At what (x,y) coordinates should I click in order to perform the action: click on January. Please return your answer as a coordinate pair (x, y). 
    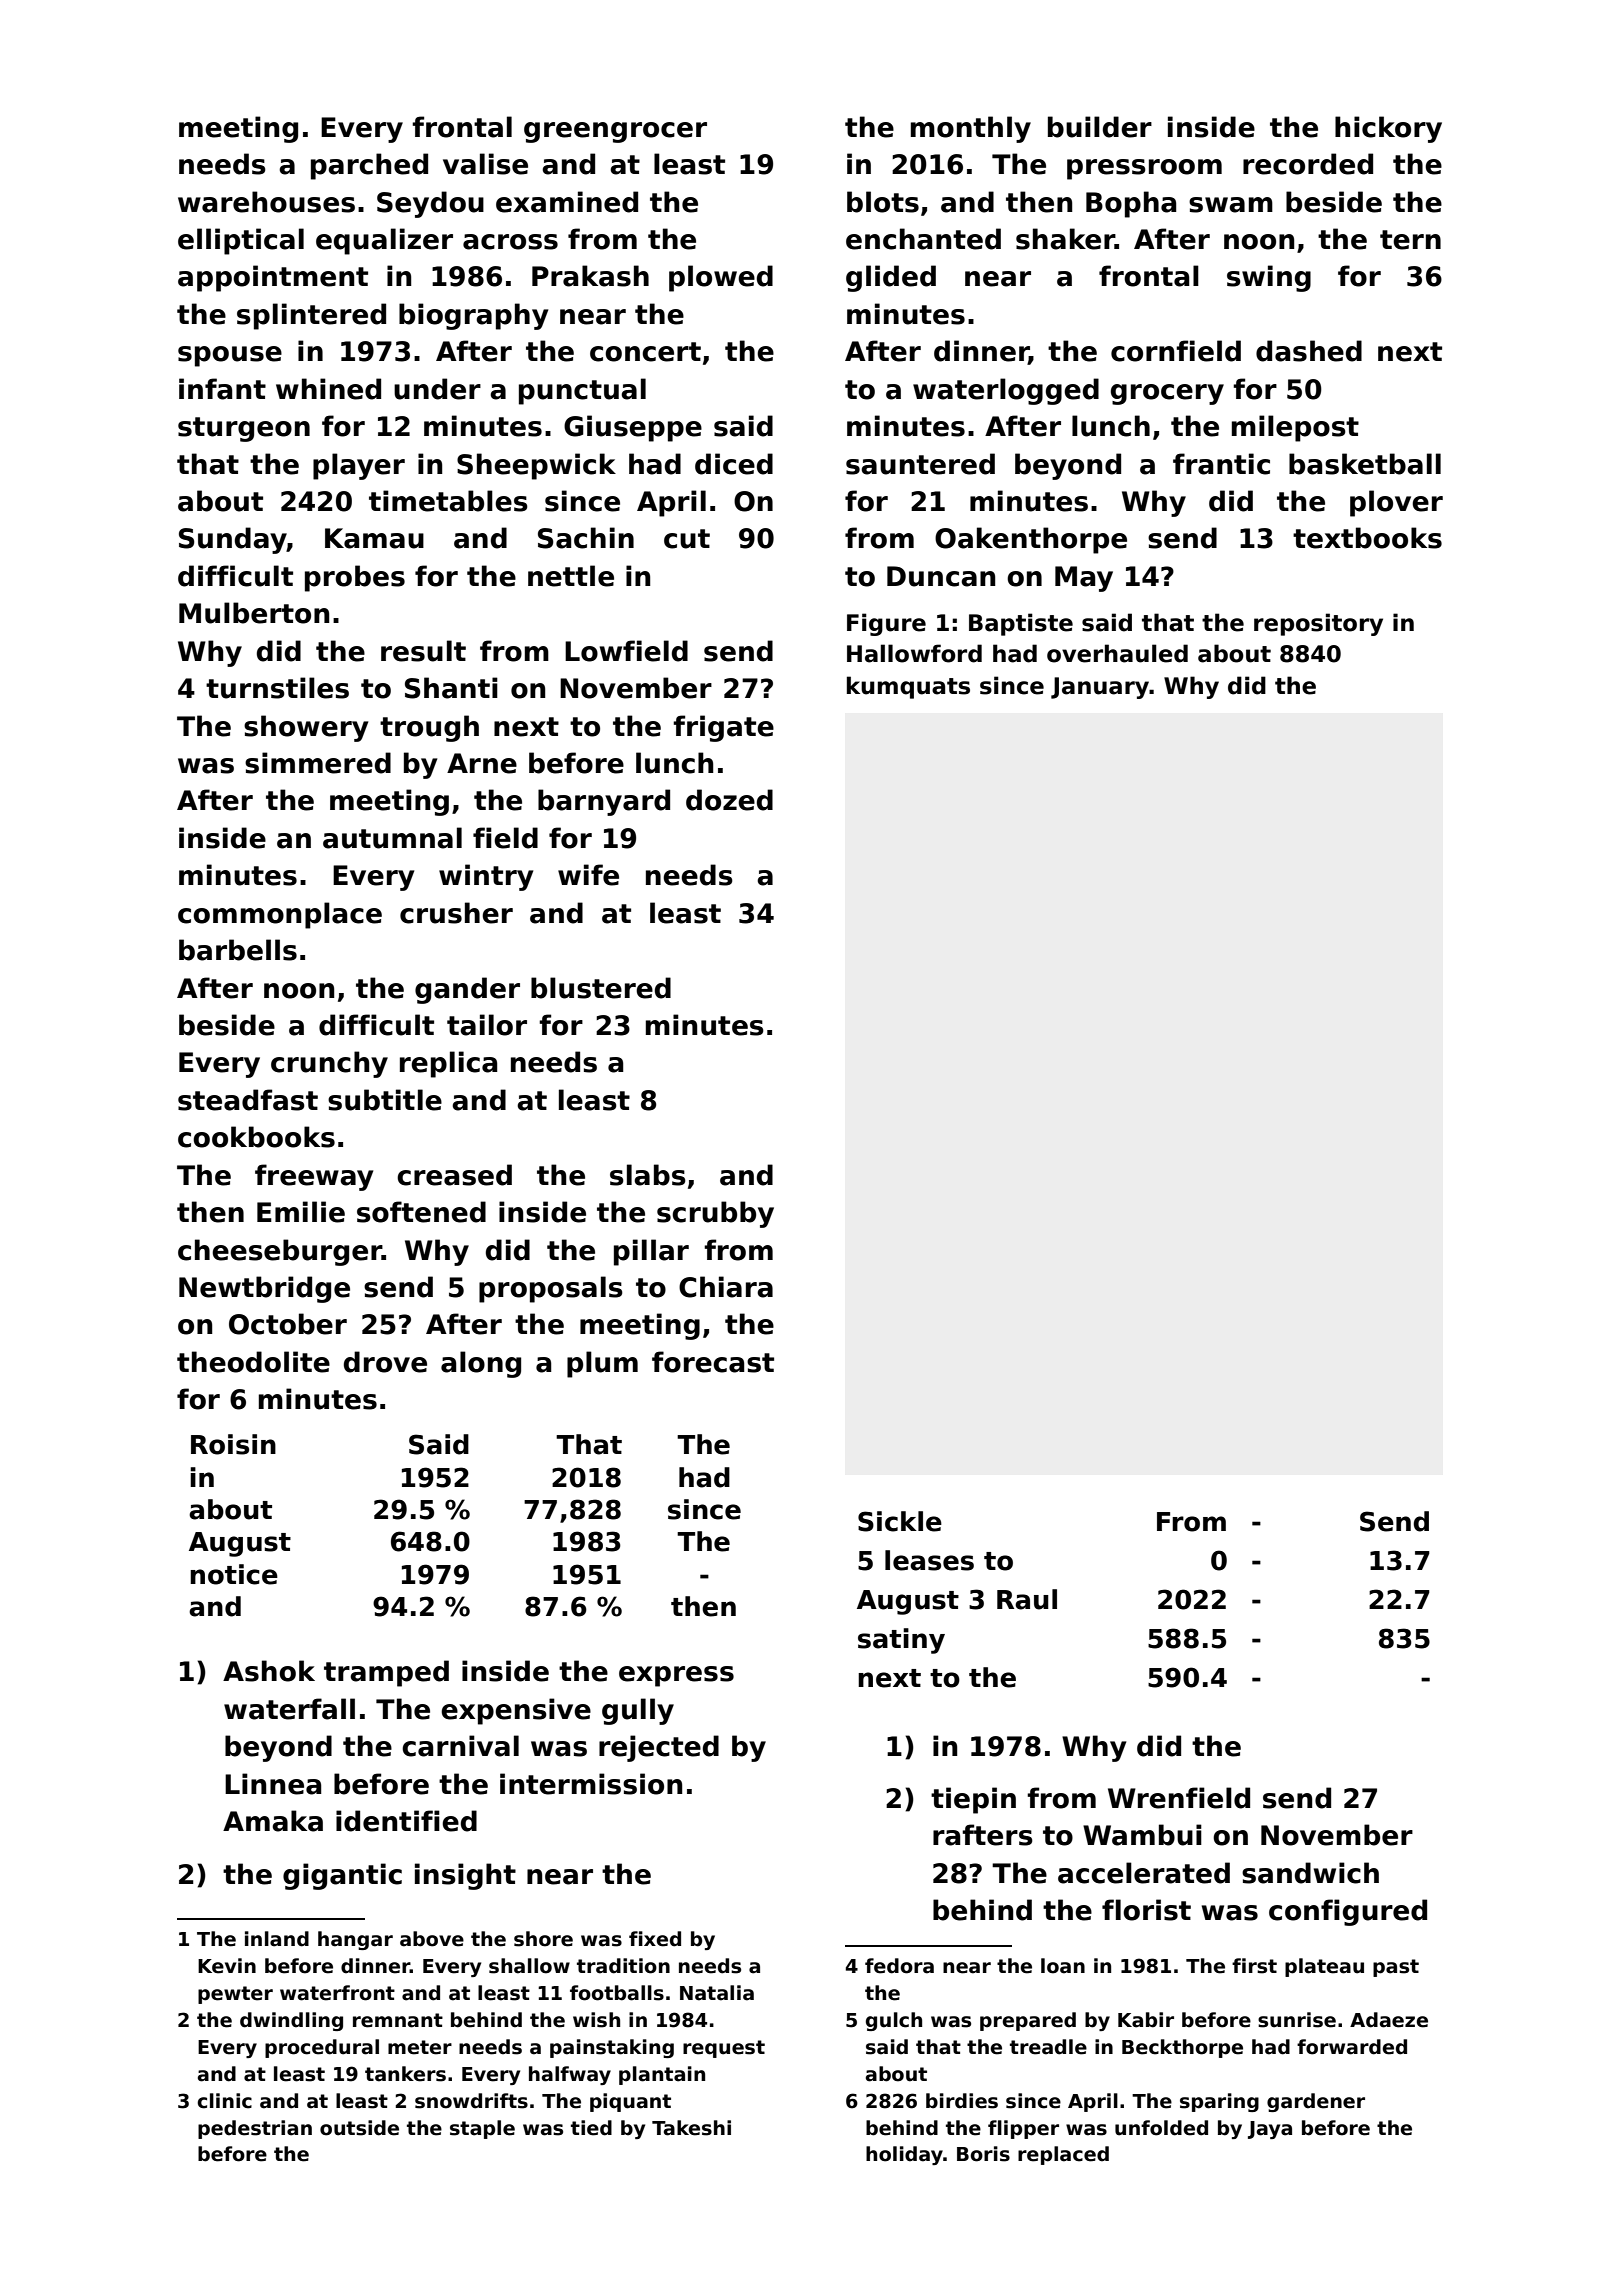
    Looking at the image, I should click on (1100, 688).
